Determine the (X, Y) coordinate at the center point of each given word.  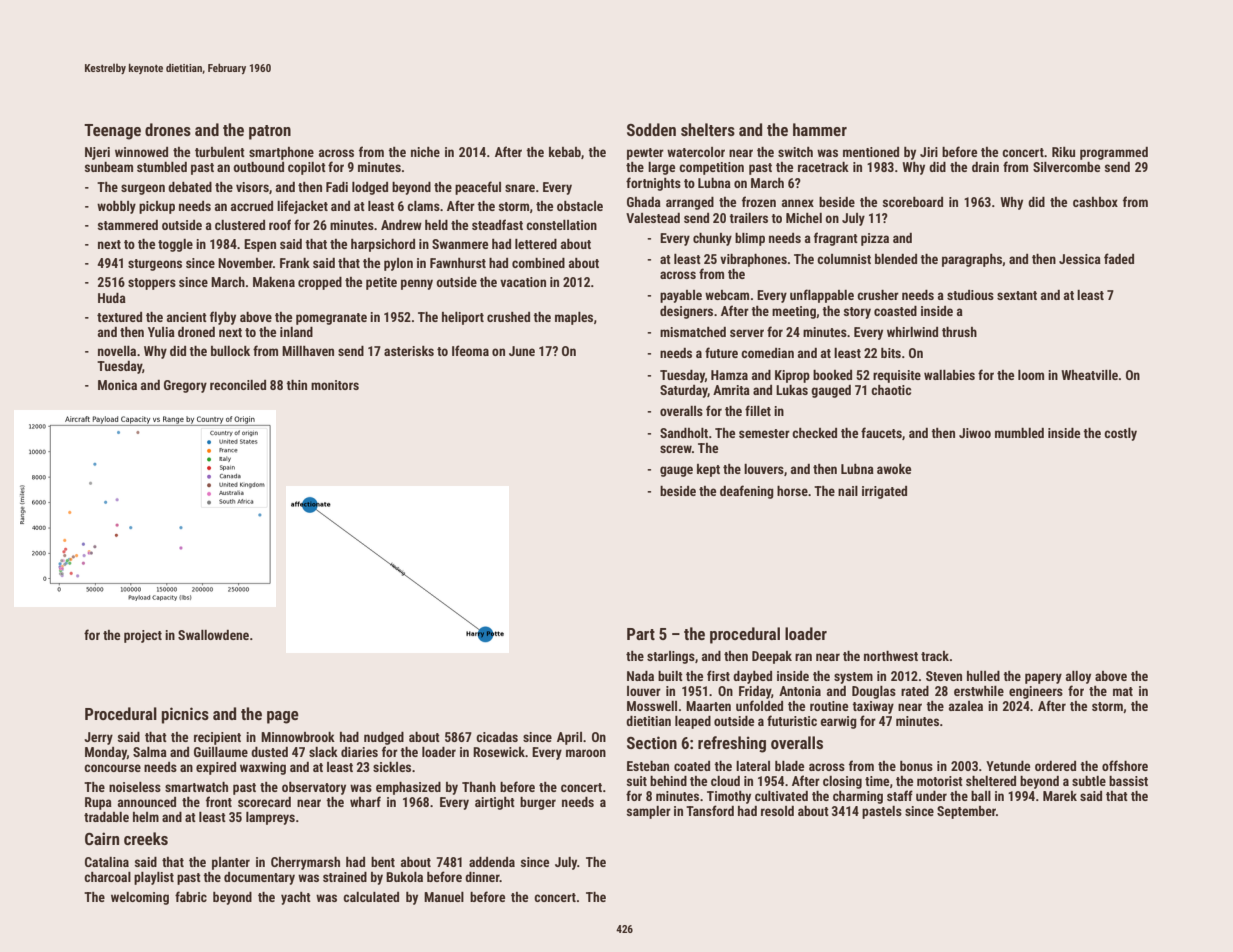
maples (574, 318)
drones (168, 129)
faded (1119, 258)
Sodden (651, 129)
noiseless (135, 787)
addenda (492, 862)
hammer (820, 129)
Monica (117, 385)
